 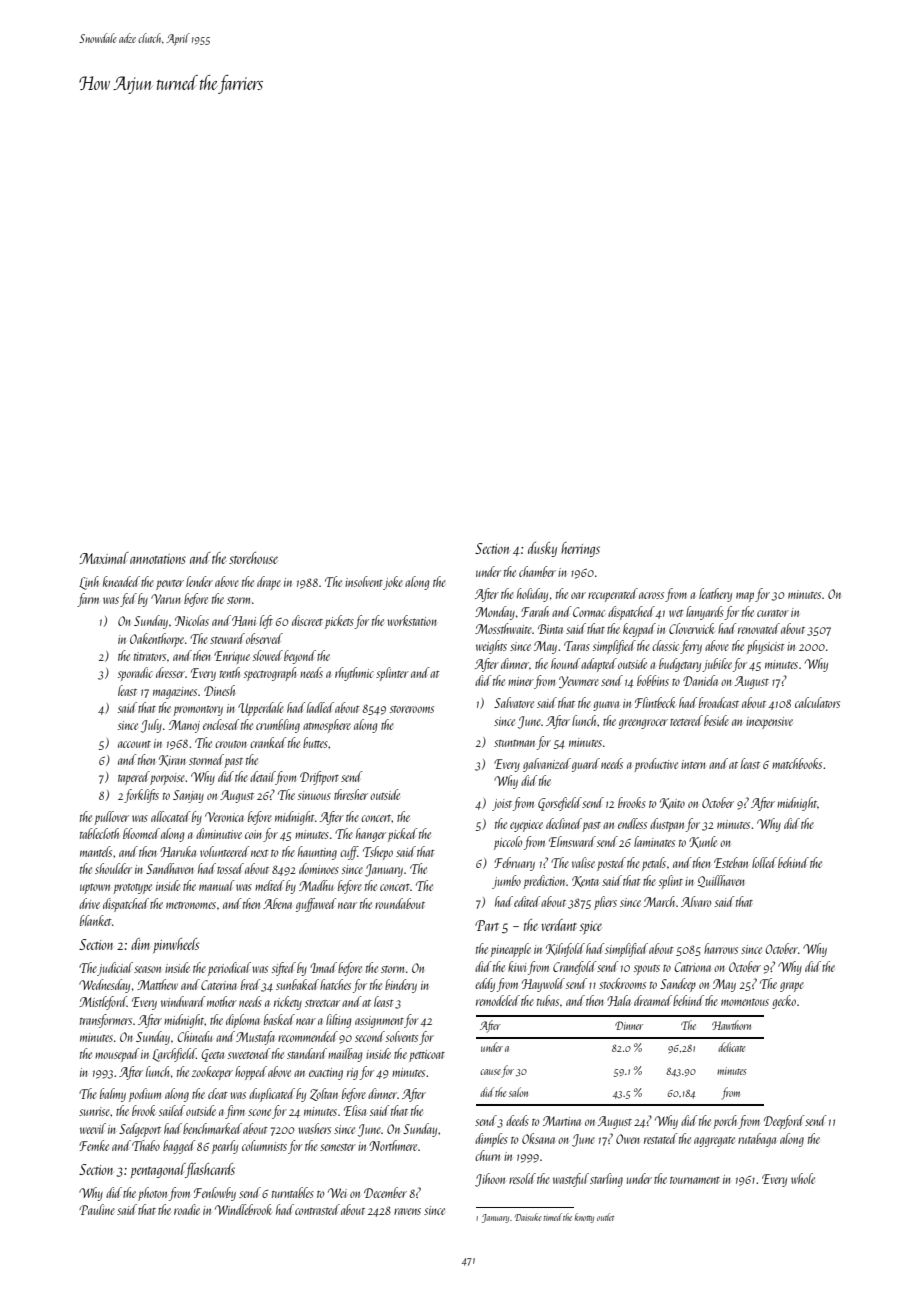 I want to click on curator, so click(x=773, y=613).
